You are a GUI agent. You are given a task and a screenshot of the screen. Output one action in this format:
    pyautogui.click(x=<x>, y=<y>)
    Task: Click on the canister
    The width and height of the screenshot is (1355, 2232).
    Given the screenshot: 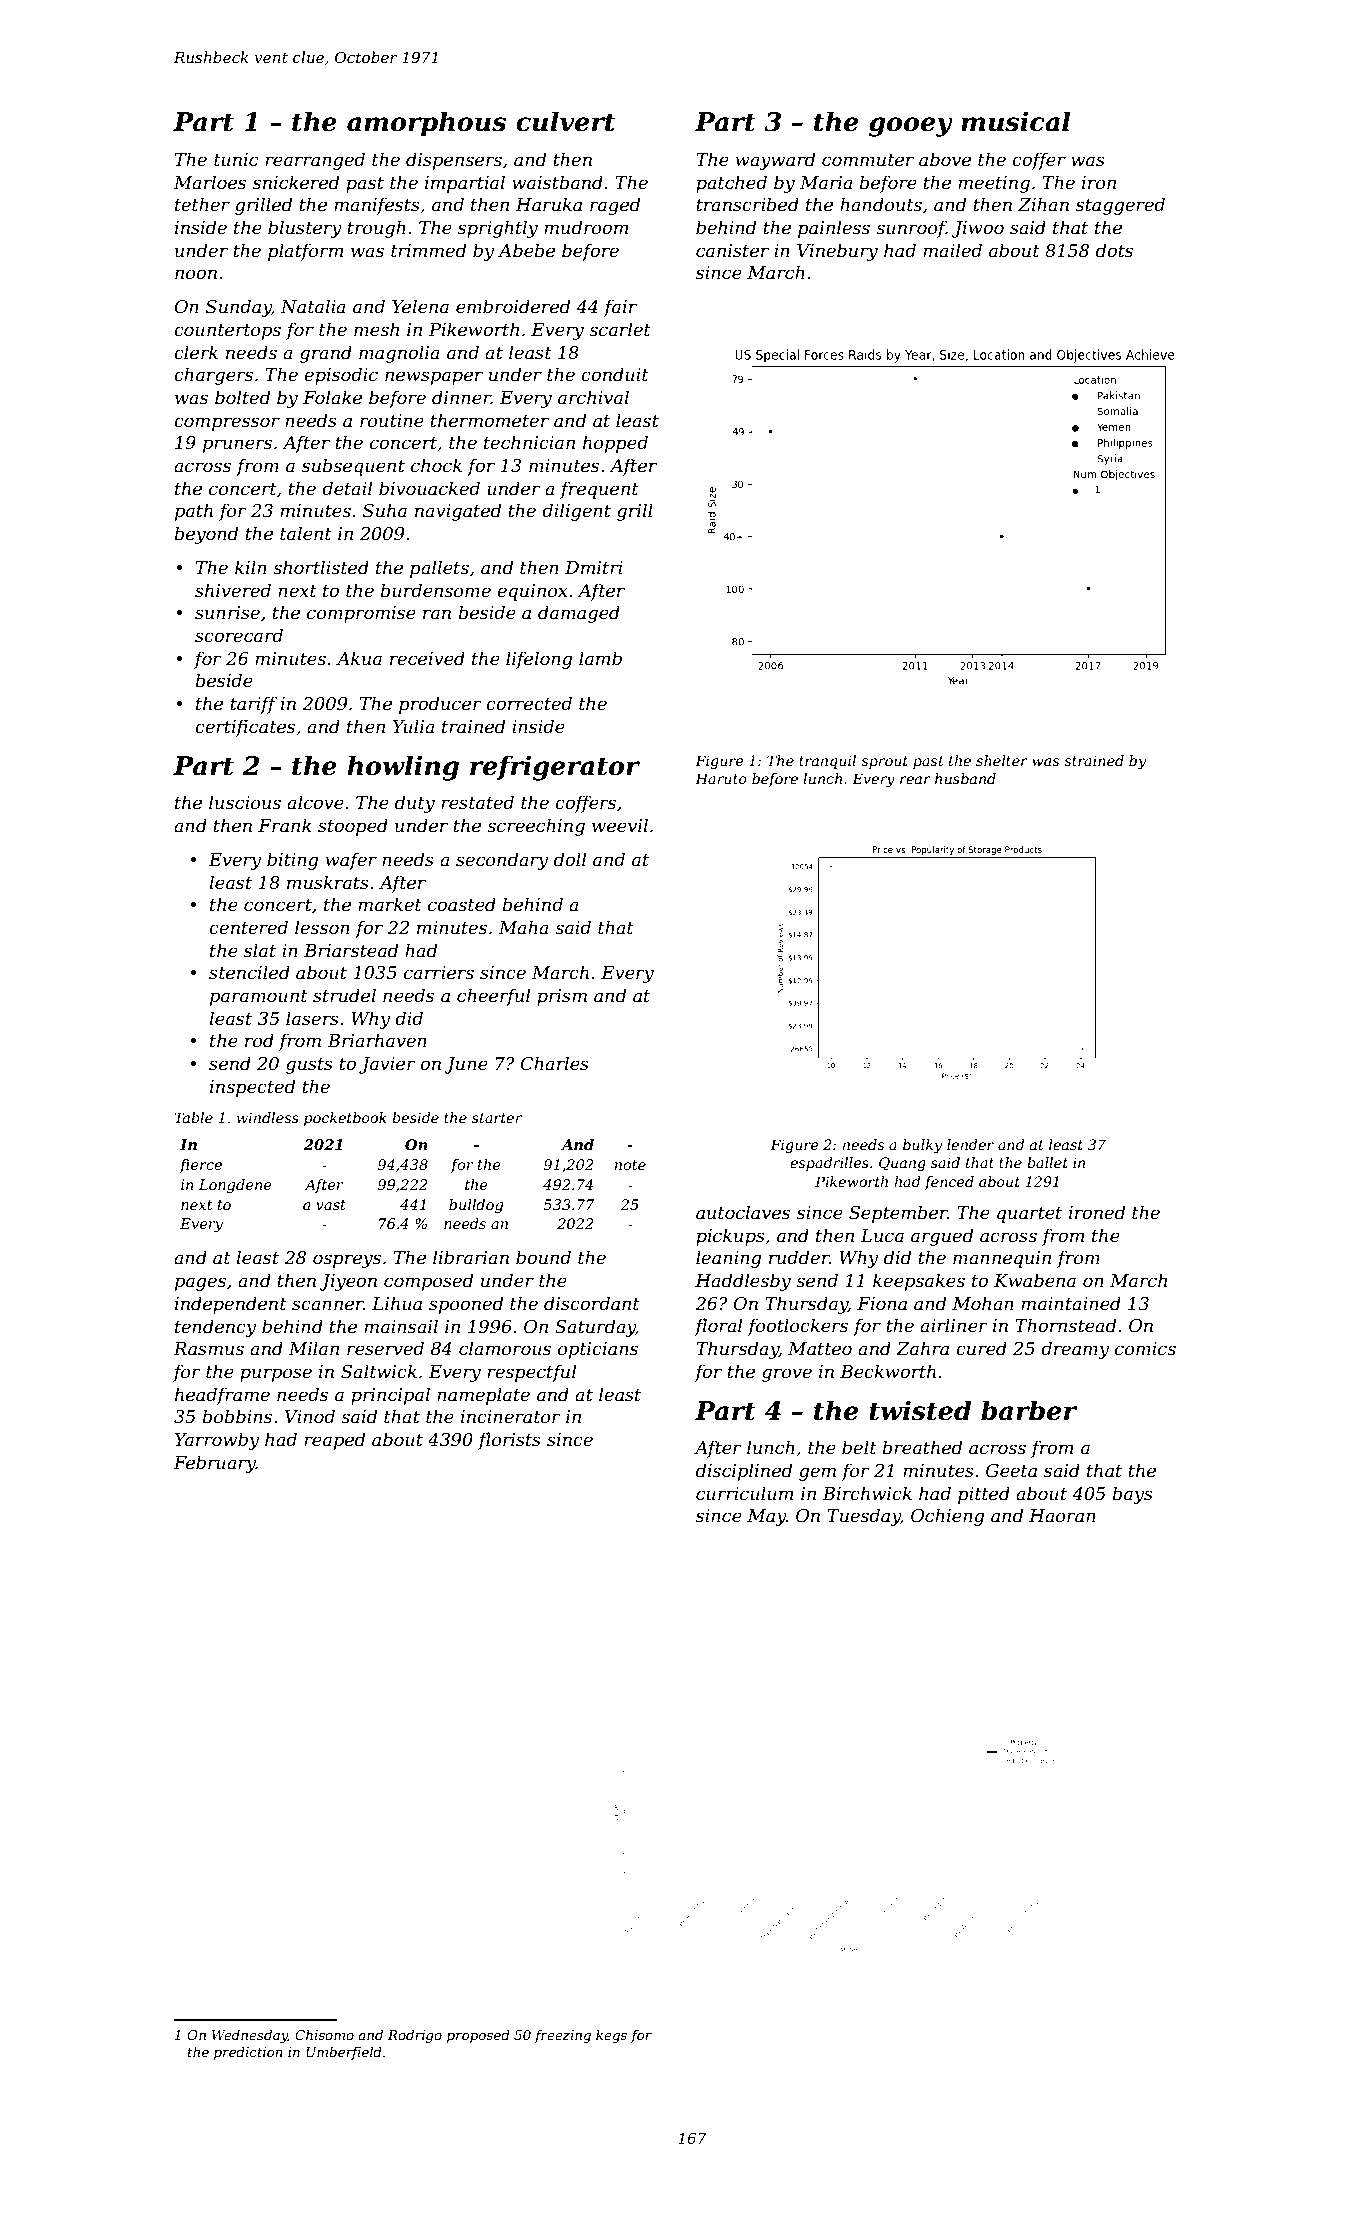 What is the action you would take?
    pyautogui.click(x=732, y=251)
